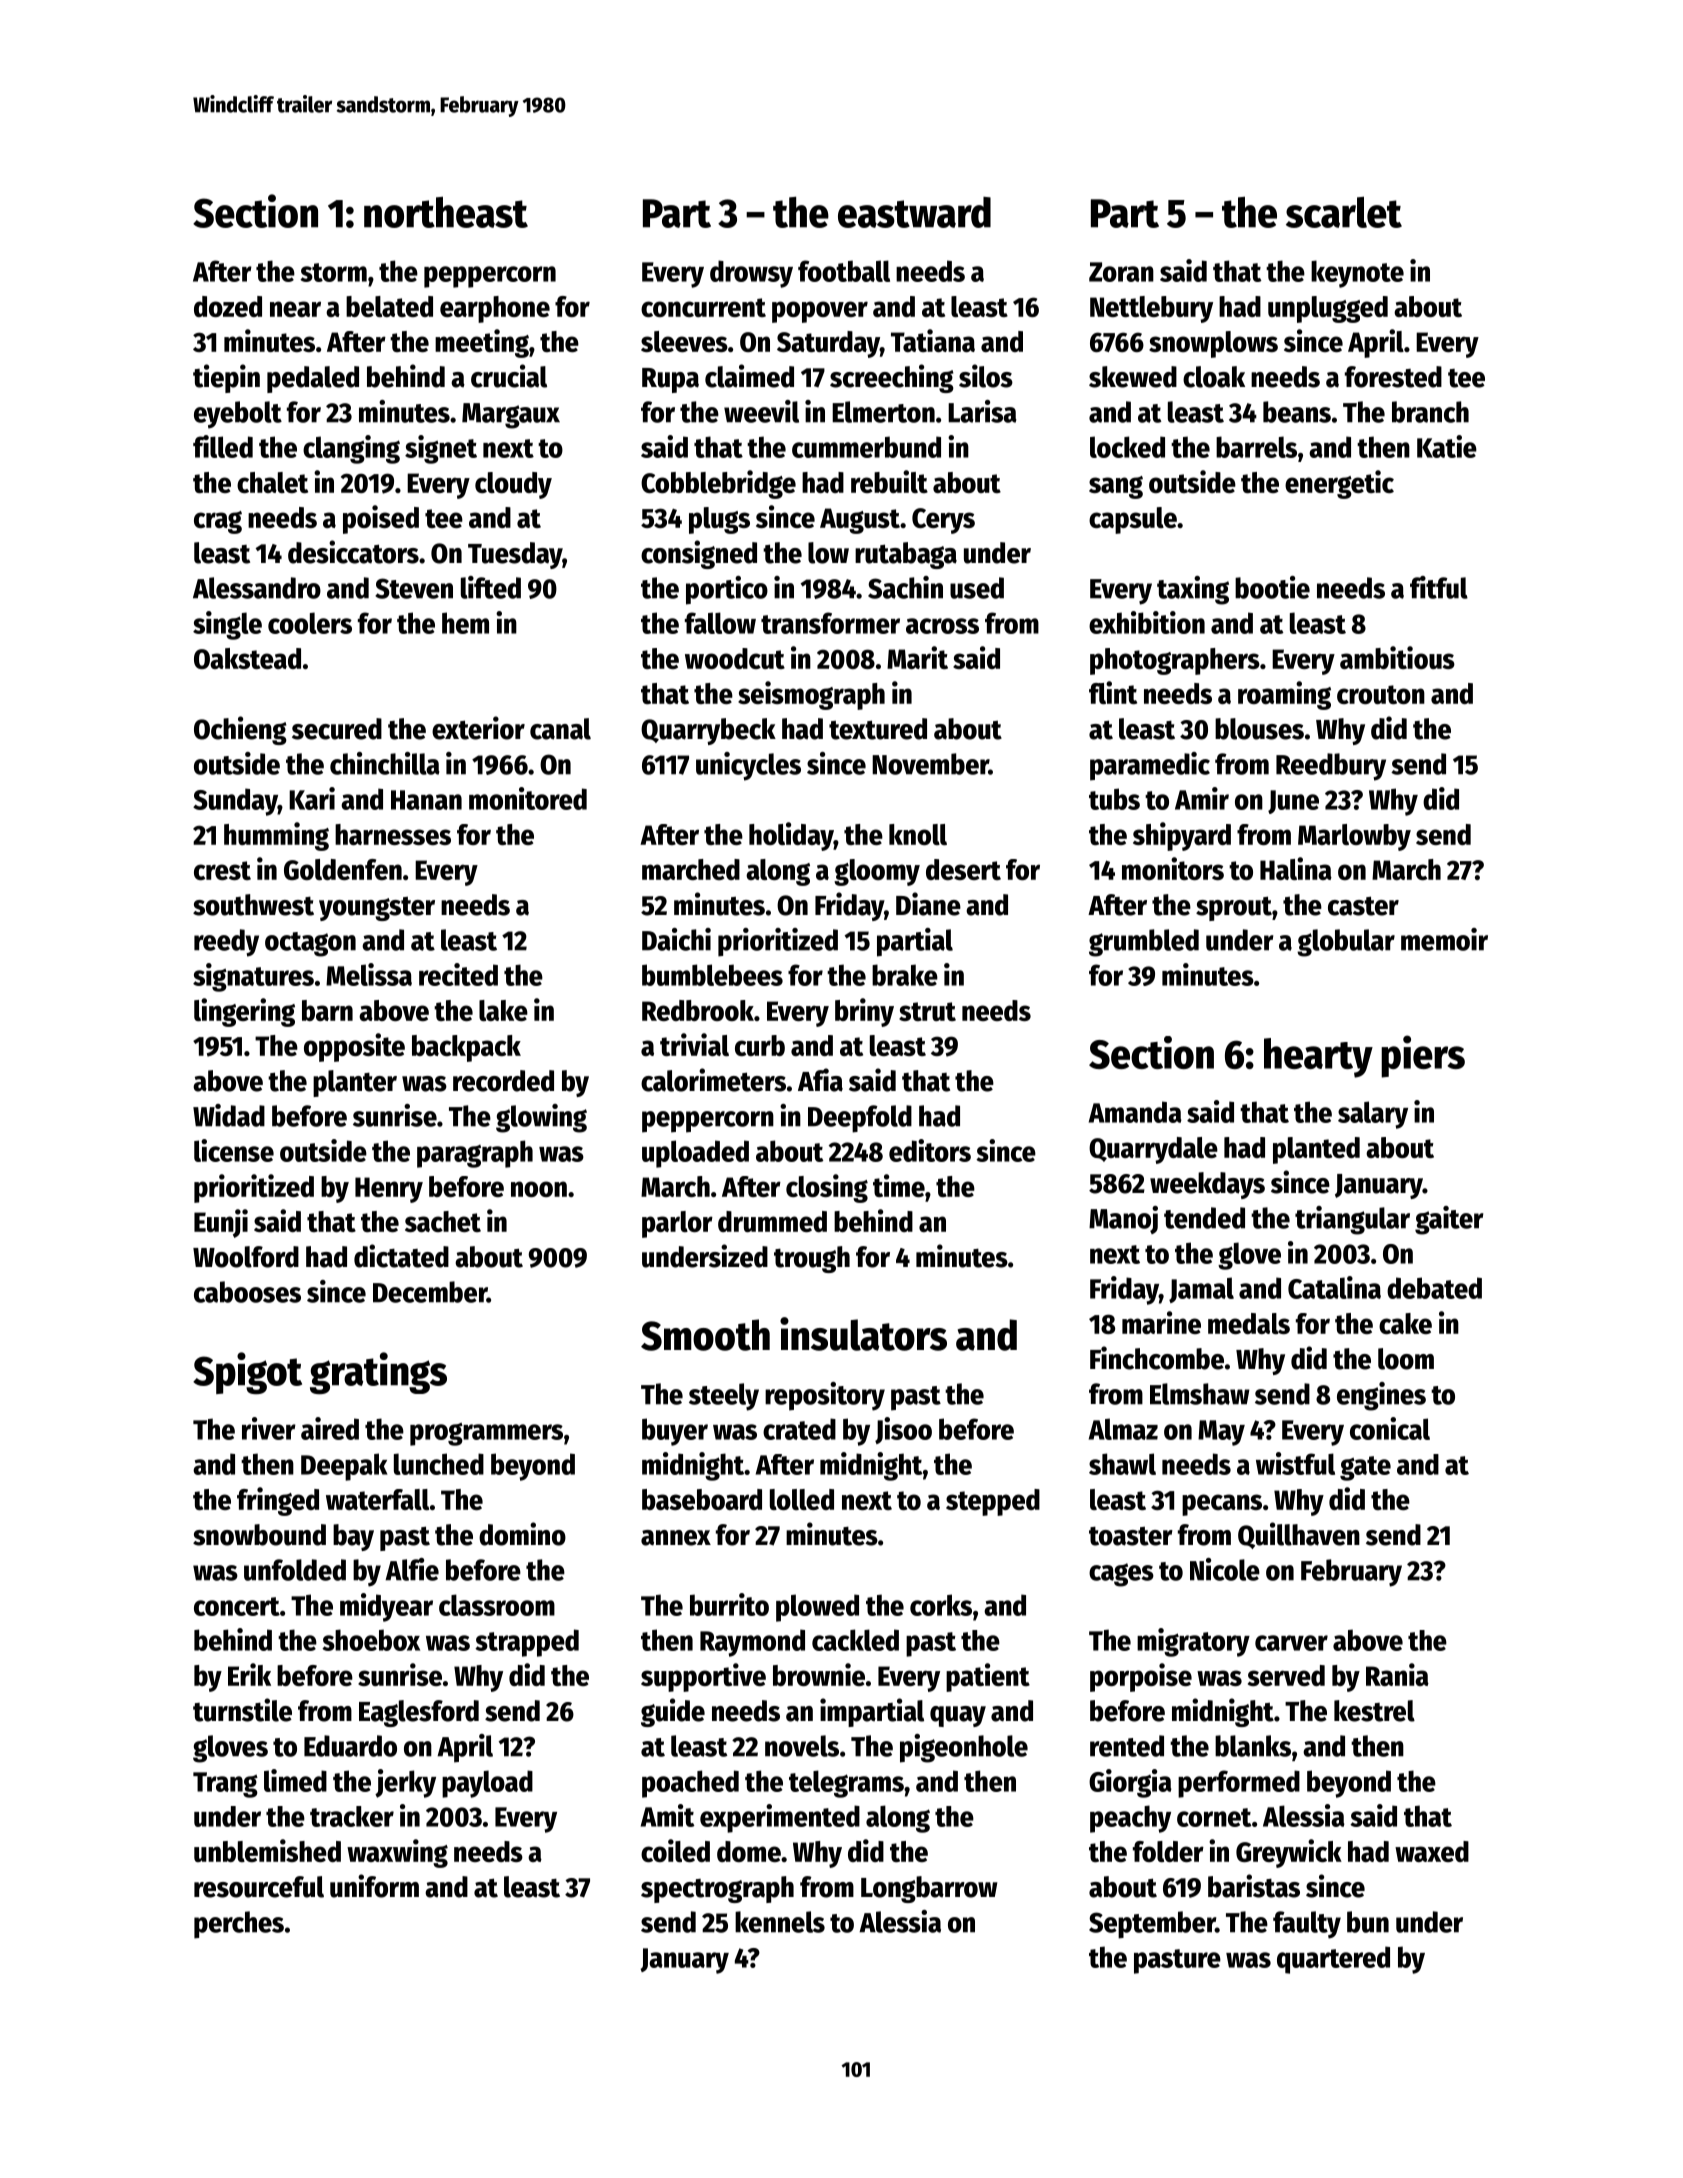 The height and width of the image is (2178, 1683). I want to click on Smooth, so click(705, 1335).
